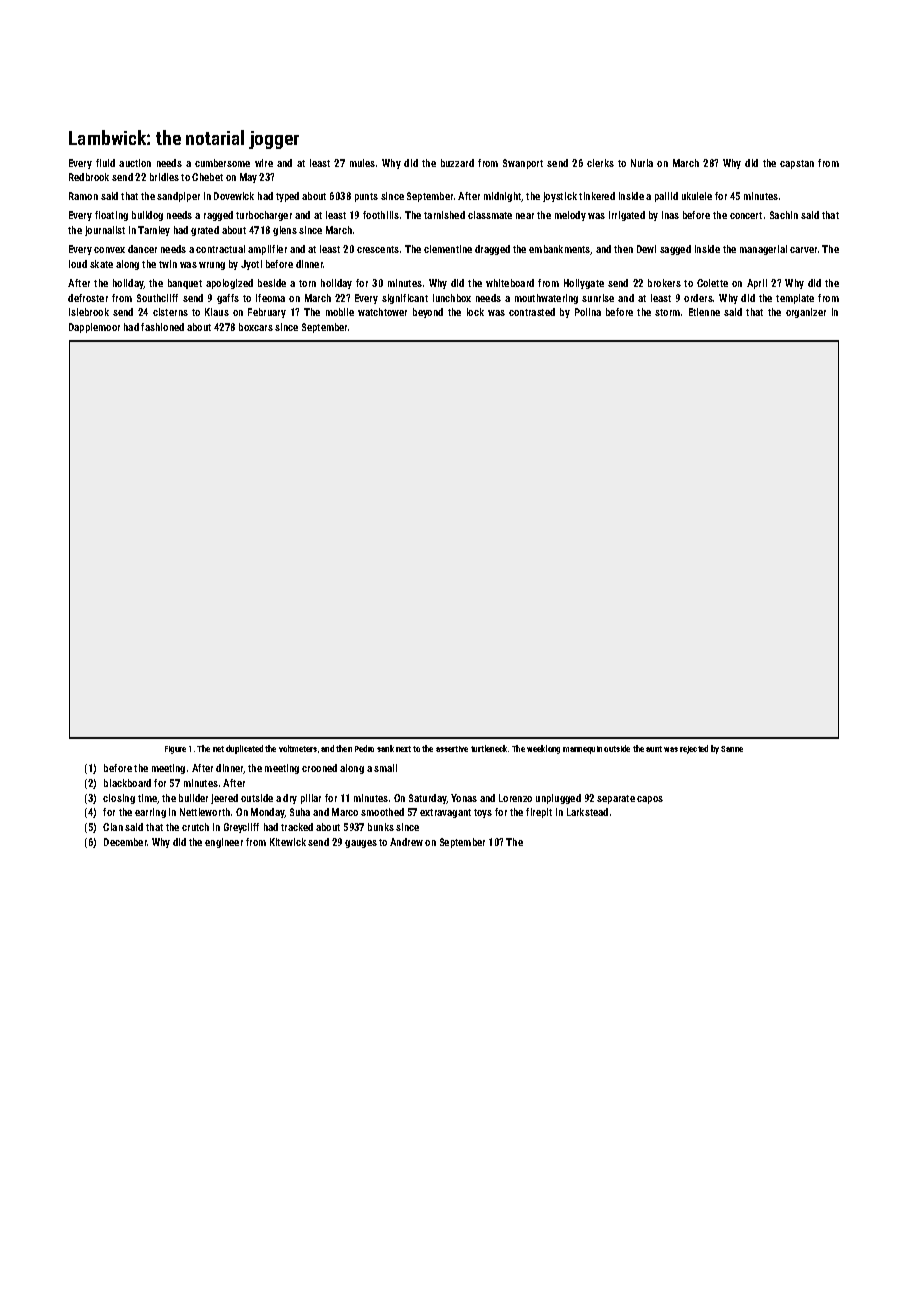 This screenshot has width=908, height=1316. Describe the element at coordinates (164, 177) in the screenshot. I see `bridles` at that location.
